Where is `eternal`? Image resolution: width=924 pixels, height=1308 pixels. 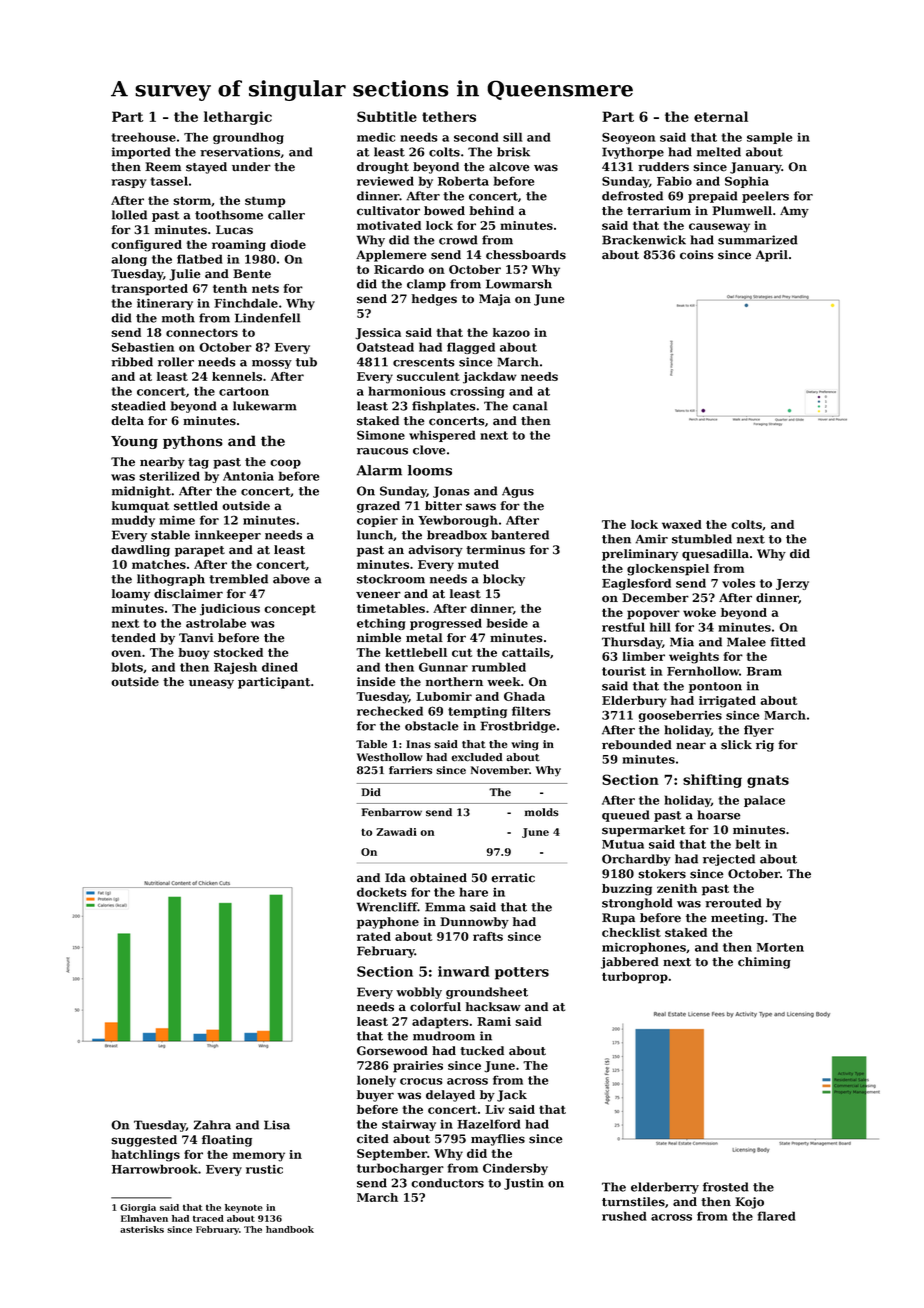 eternal is located at coordinates (721, 116).
